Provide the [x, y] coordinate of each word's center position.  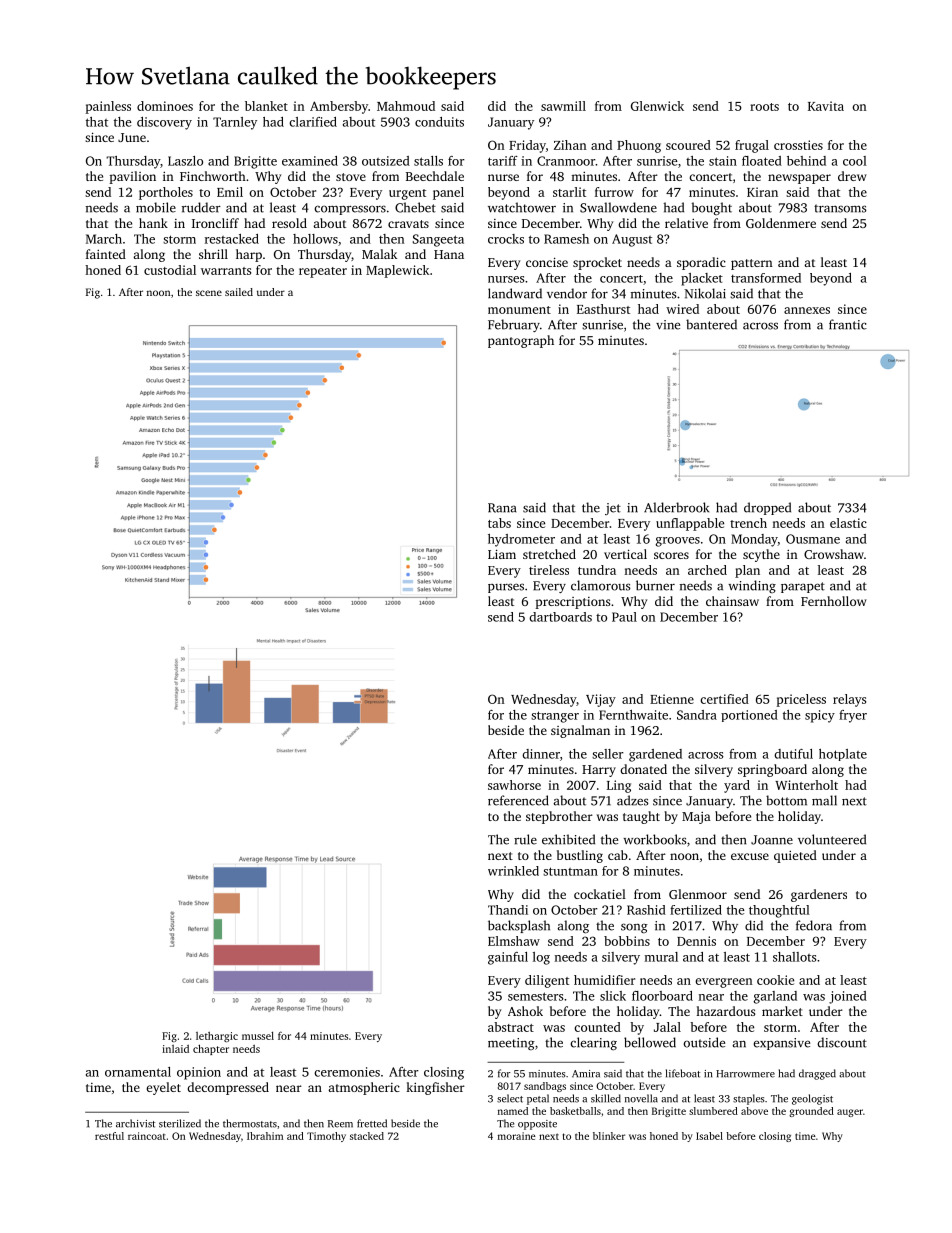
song [634, 928]
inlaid [175, 1049]
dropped [767, 508]
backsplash [519, 926]
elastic [848, 523]
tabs [499, 523]
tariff [503, 161]
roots [764, 107]
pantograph [521, 341]
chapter [211, 1049]
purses [506, 588]
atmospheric [364, 1088]
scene [209, 293]
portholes [166, 193]
